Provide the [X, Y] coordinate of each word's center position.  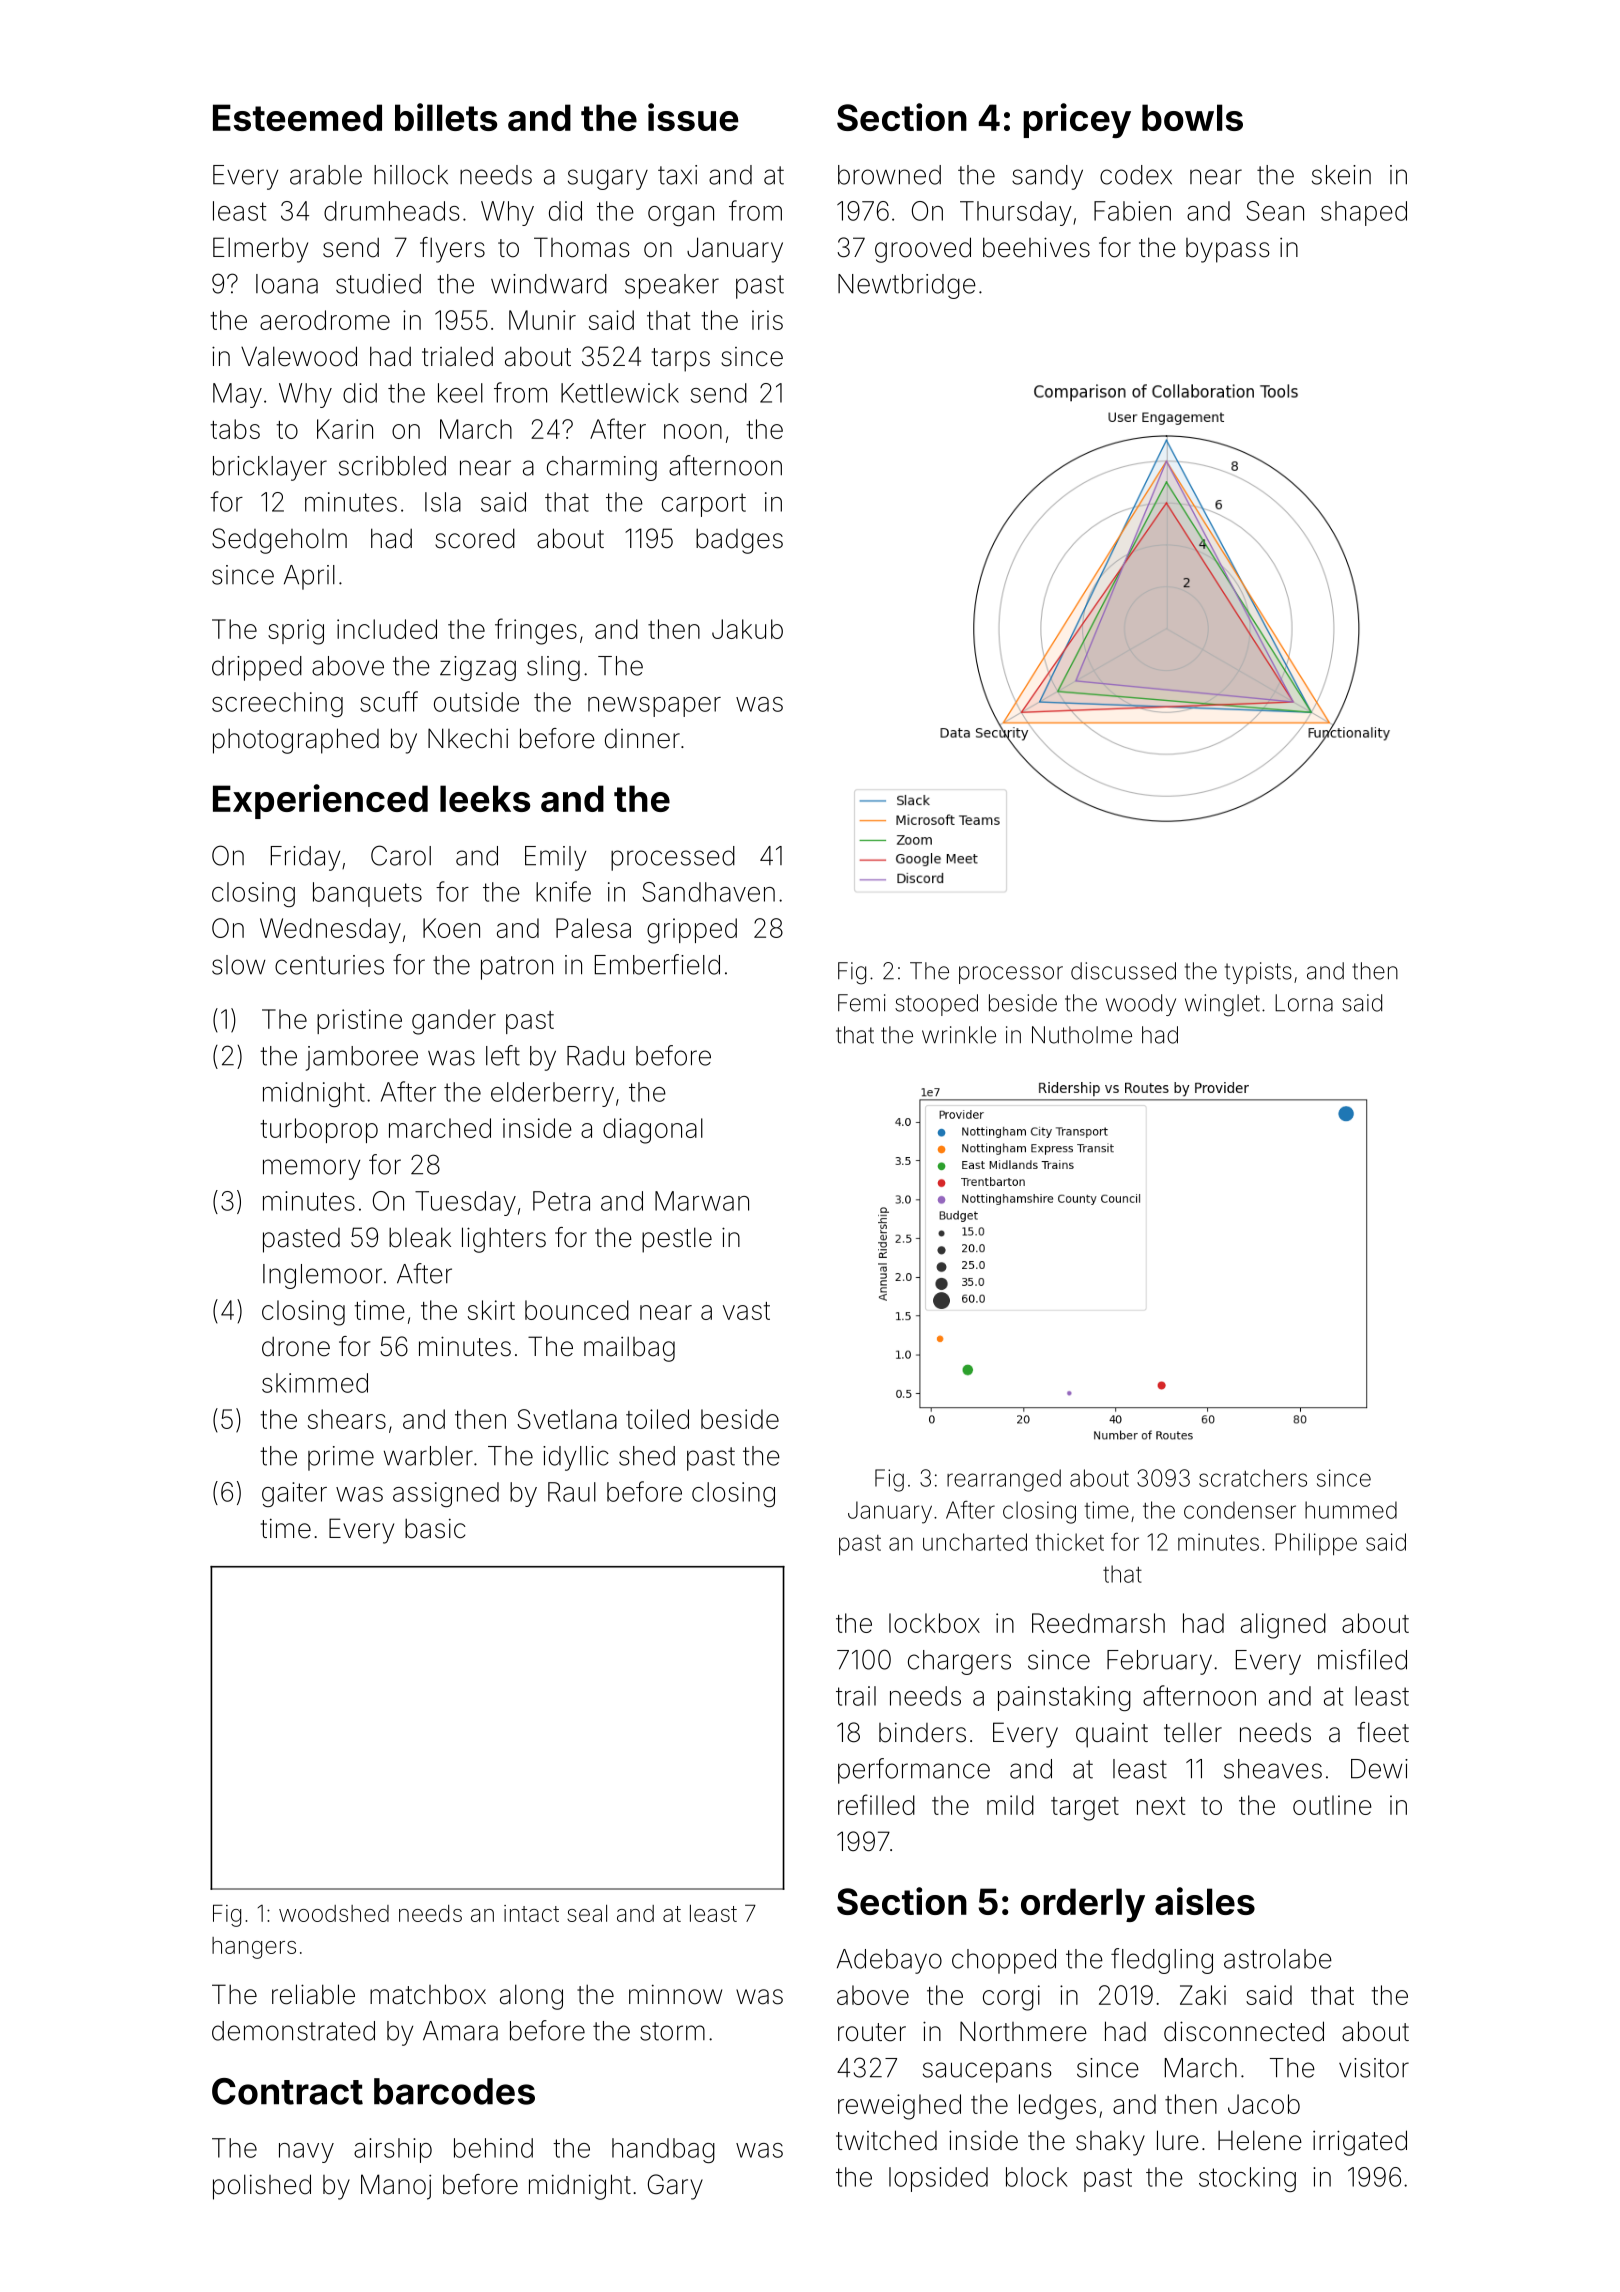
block [1037, 2177]
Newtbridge [907, 286]
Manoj [396, 2187]
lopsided [938, 2179]
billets [446, 117]
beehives [1036, 247]
